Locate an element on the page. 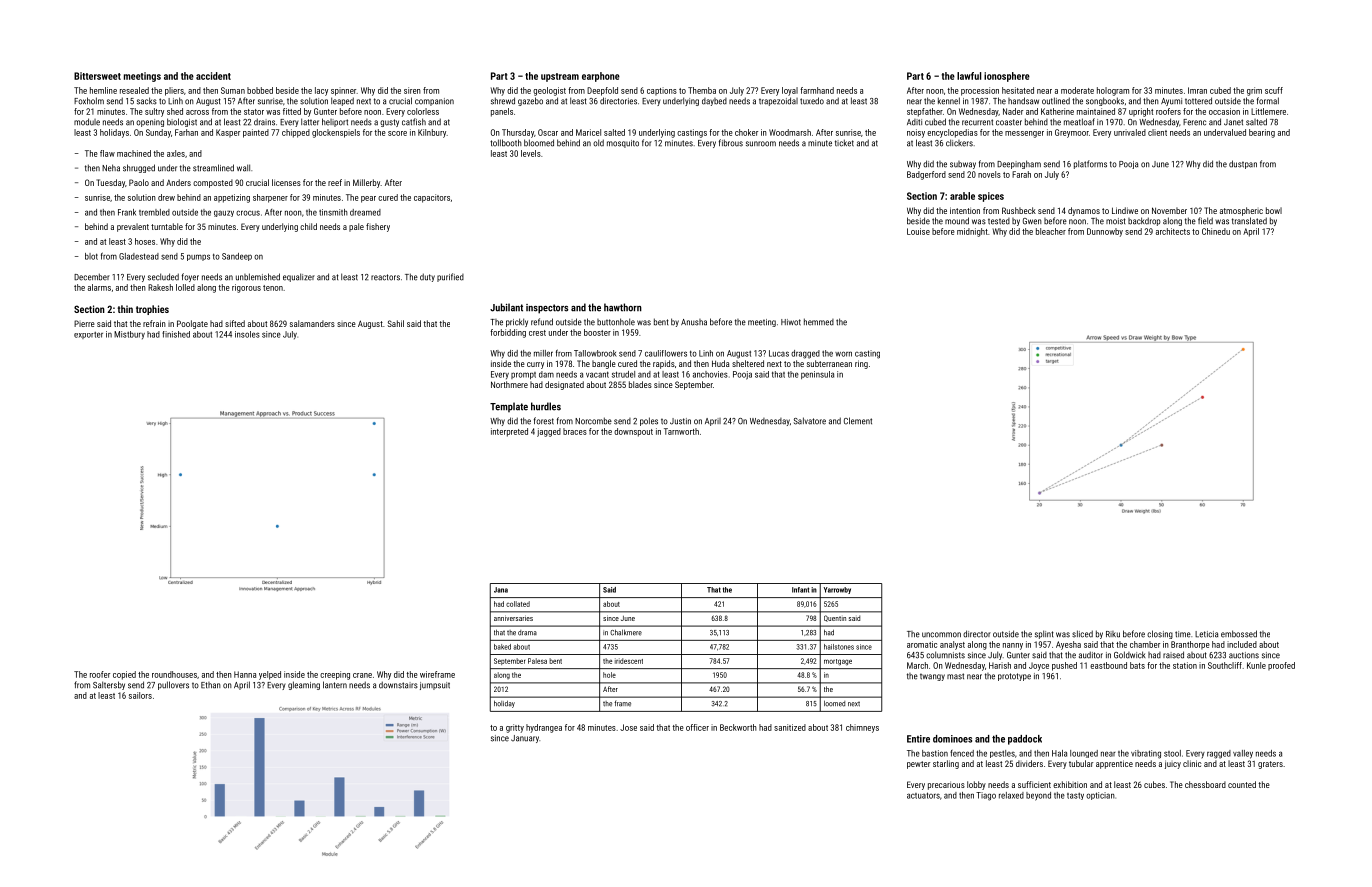 The height and width of the document is (887, 1372). Jose is located at coordinates (628, 727).
